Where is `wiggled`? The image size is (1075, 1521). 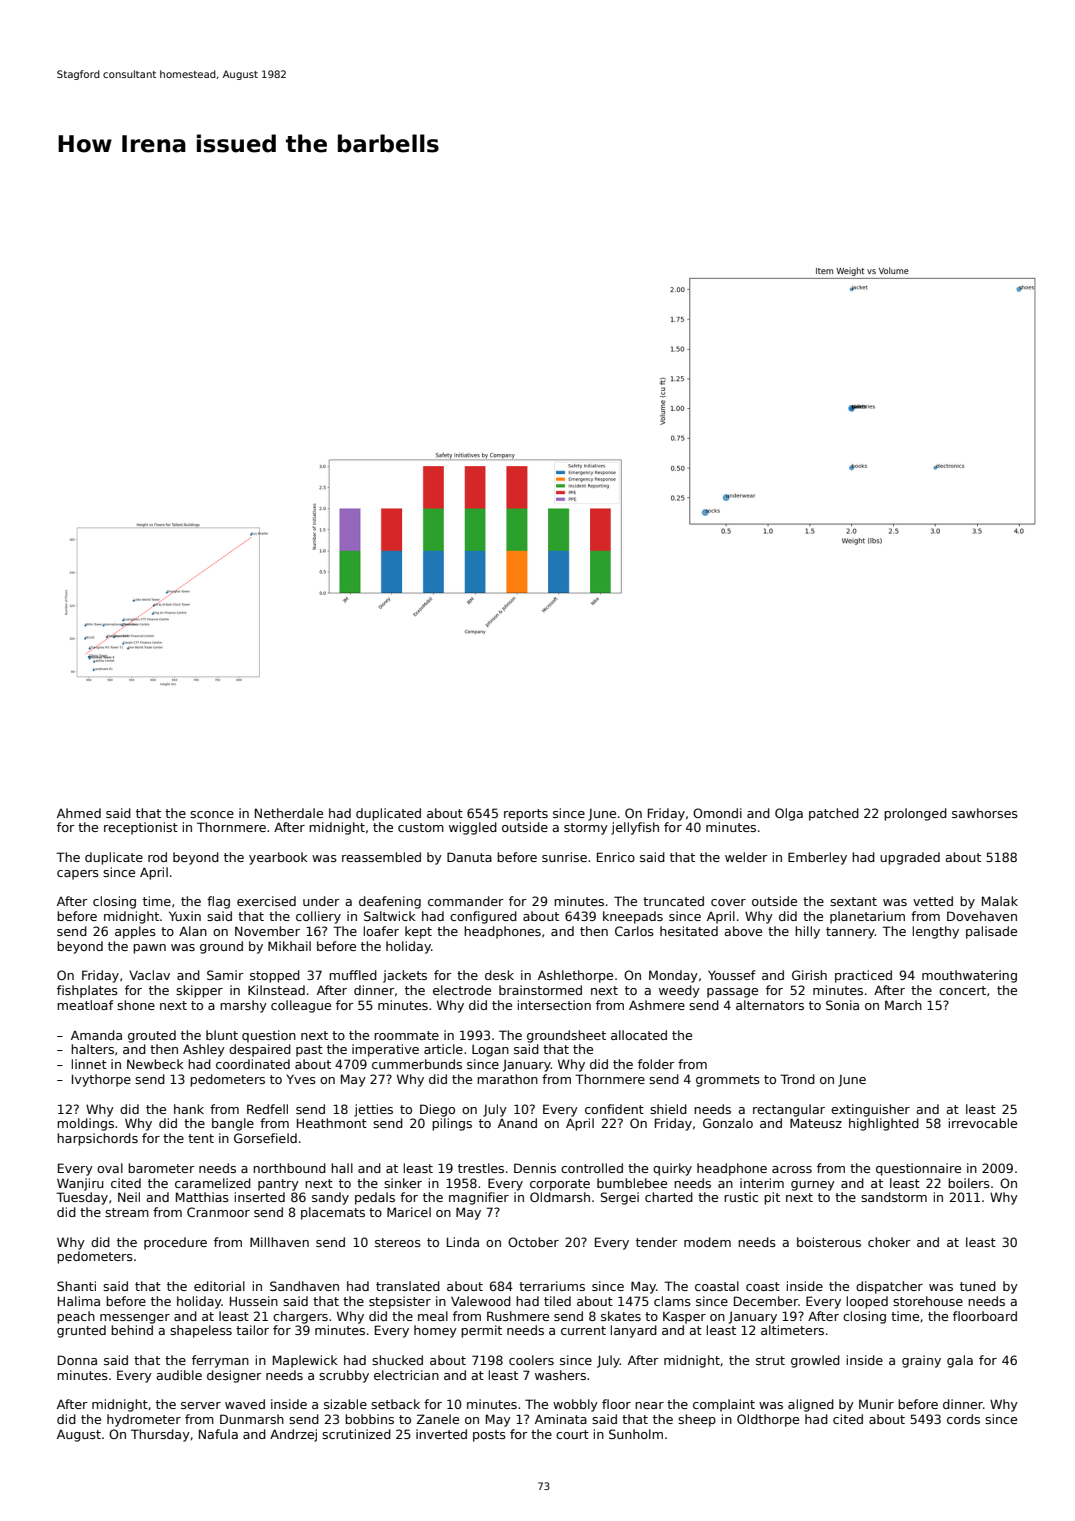
wiggled is located at coordinates (473, 828).
